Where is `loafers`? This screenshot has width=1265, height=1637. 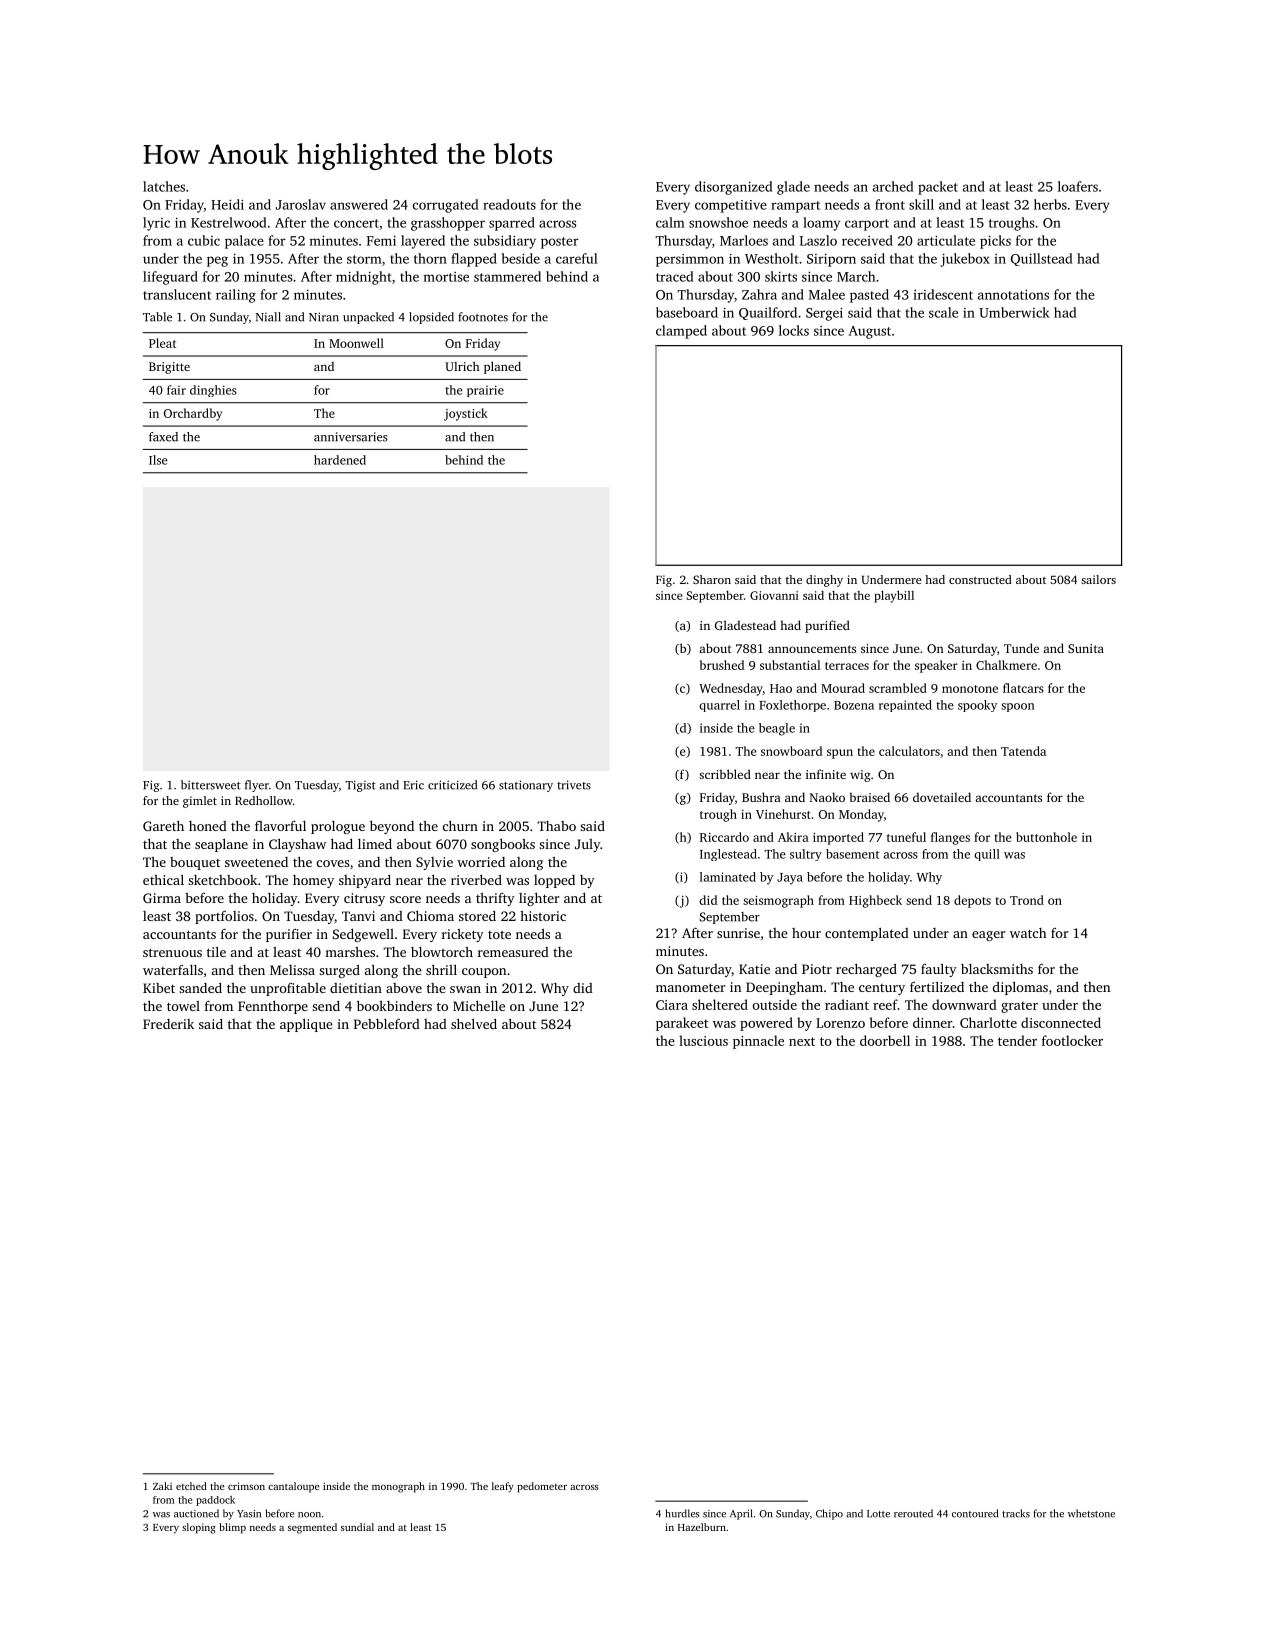
loafers is located at coordinates (1078, 186).
